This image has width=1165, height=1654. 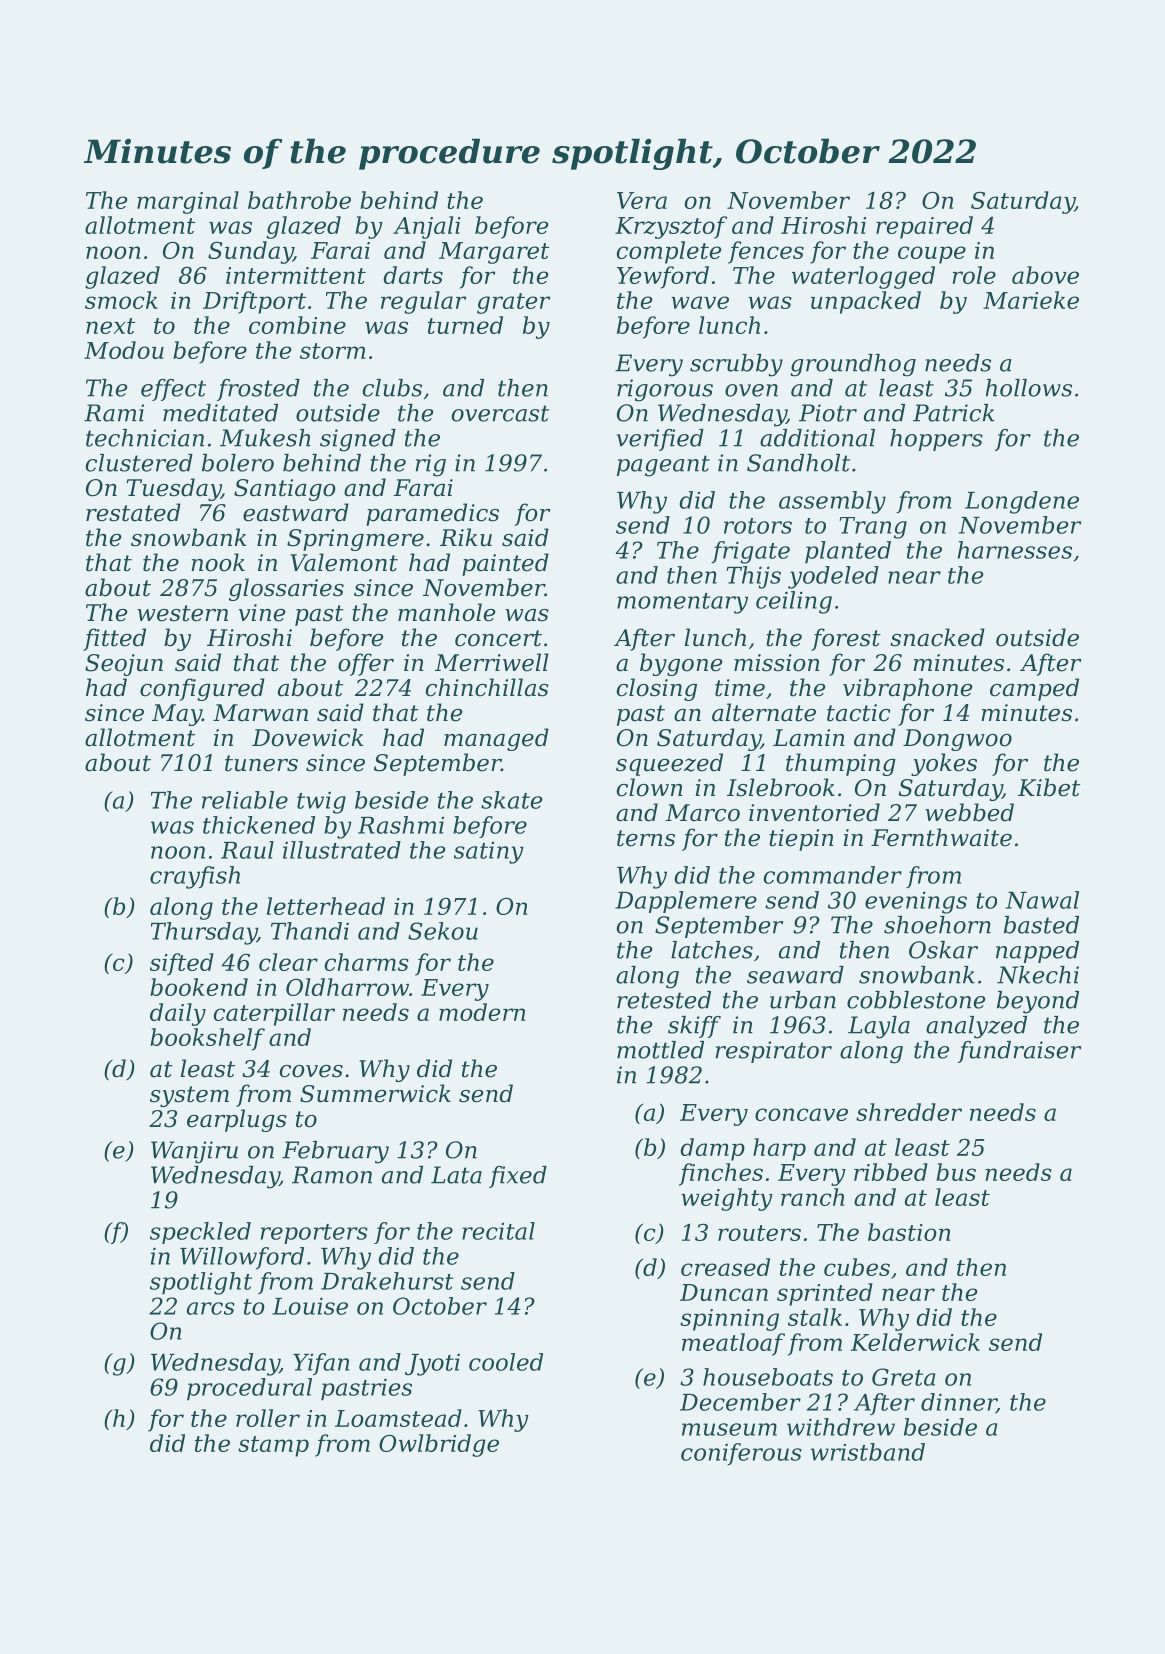 I want to click on Fernthwaite, so click(x=941, y=837).
